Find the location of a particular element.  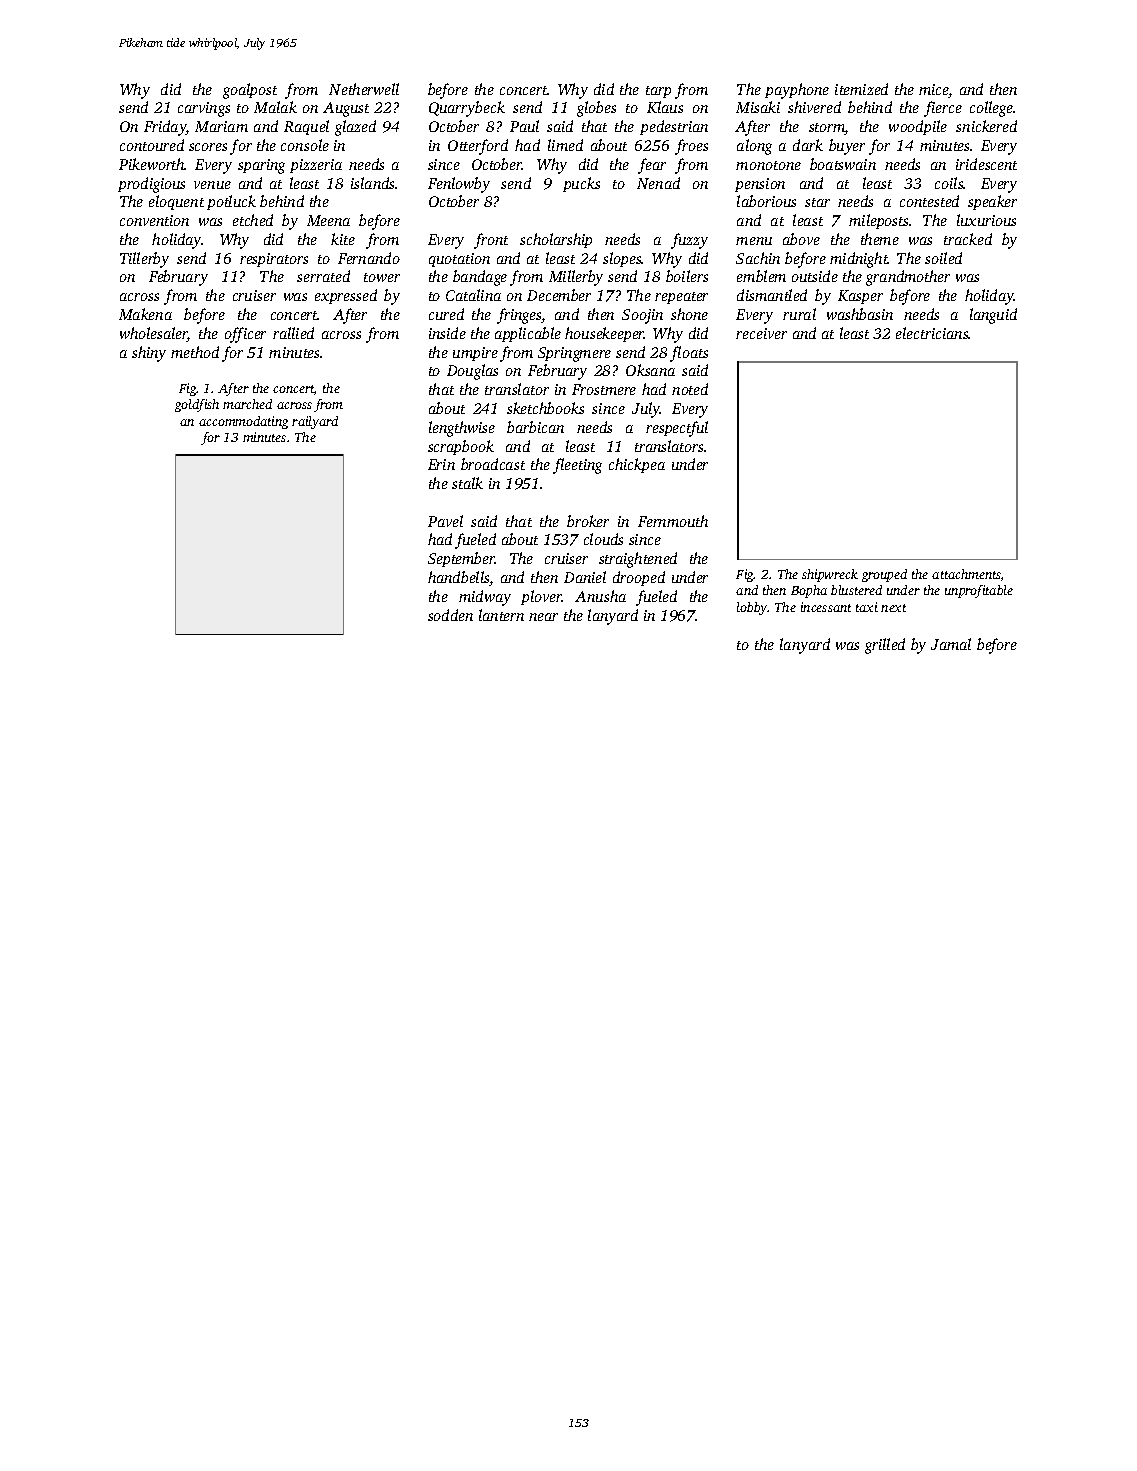

goalpost is located at coordinates (250, 91).
